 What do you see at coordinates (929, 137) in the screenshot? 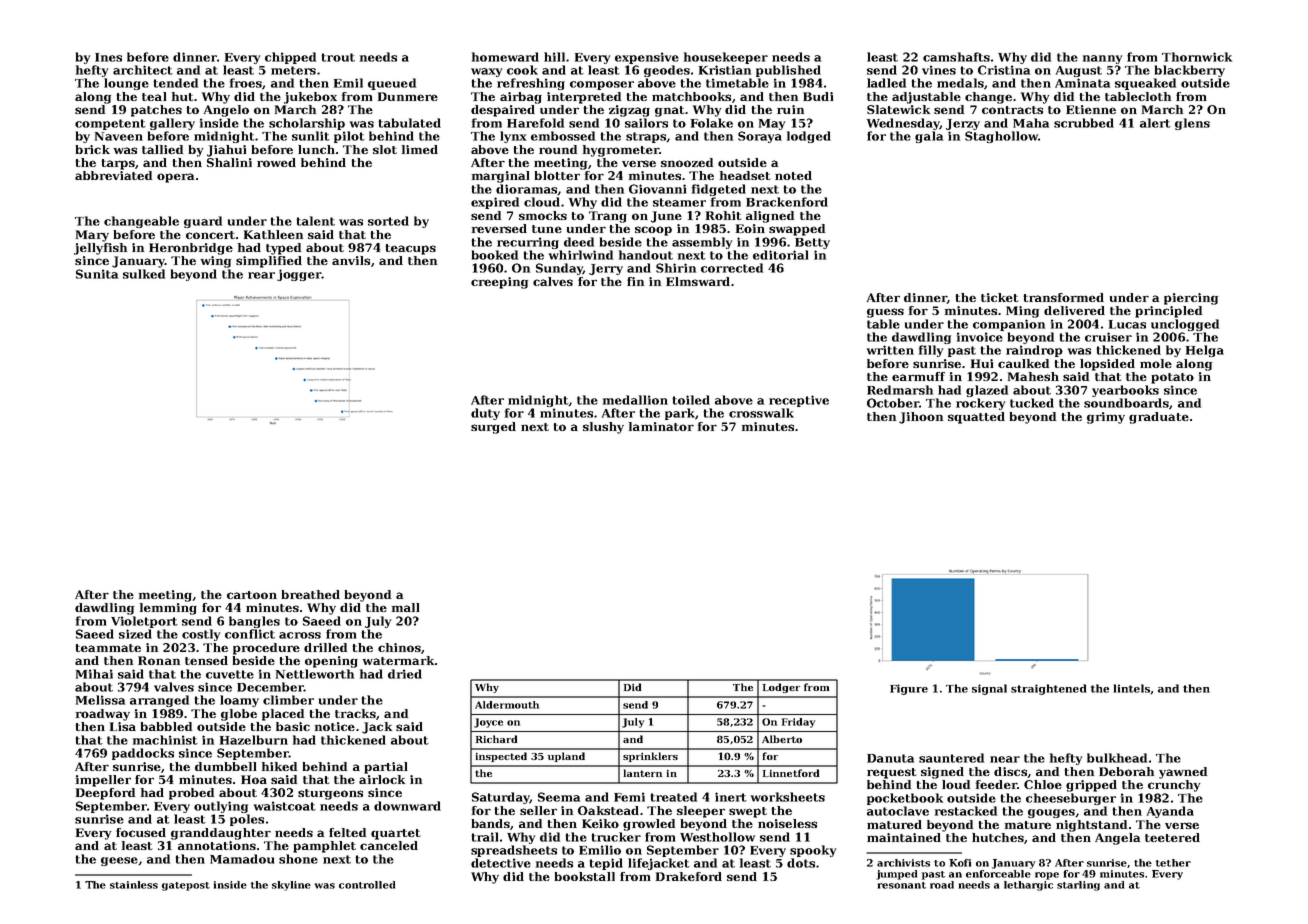
I see `gala` at bounding box center [929, 137].
